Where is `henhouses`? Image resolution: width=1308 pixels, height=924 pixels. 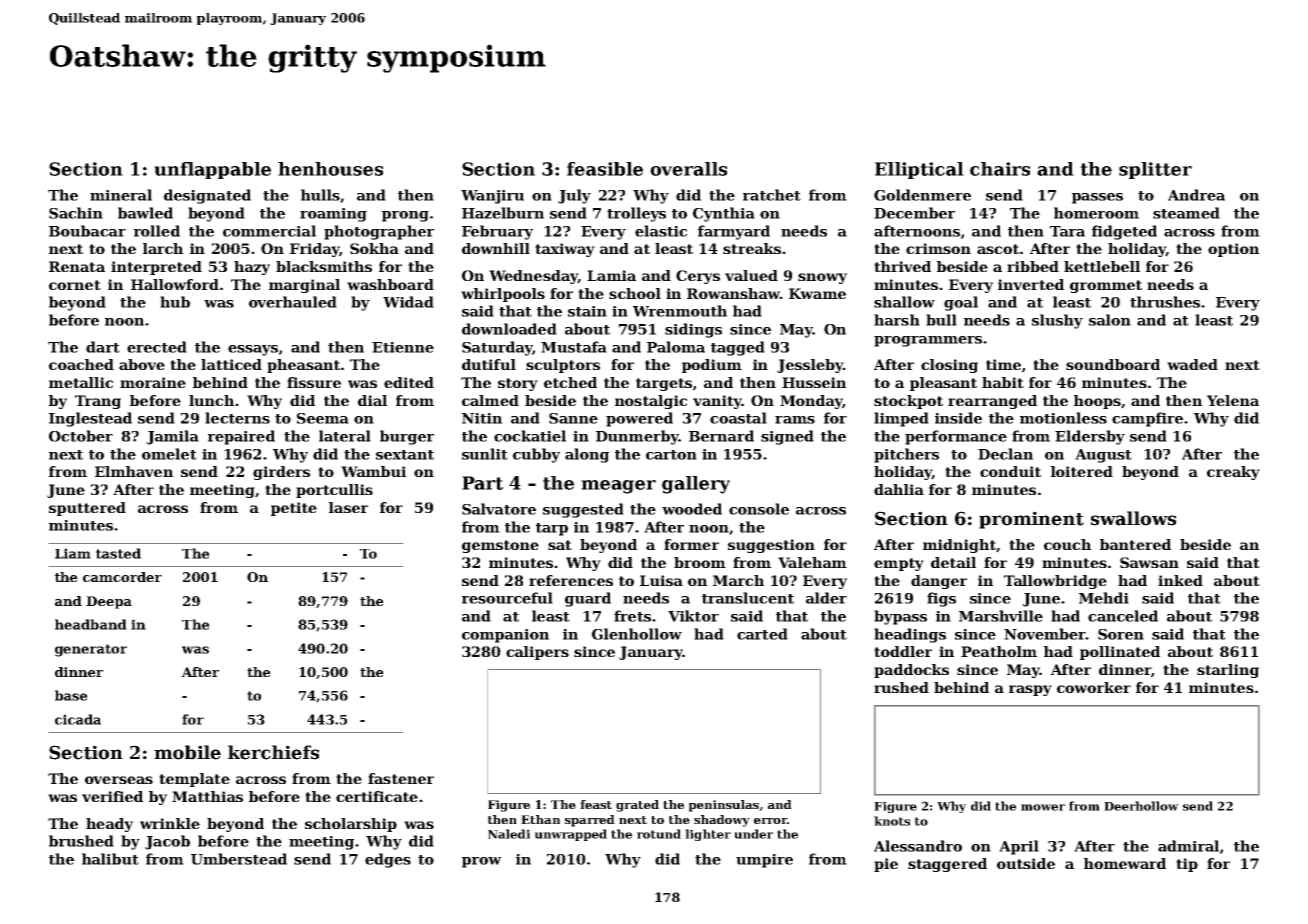
henhouses is located at coordinates (330, 169).
